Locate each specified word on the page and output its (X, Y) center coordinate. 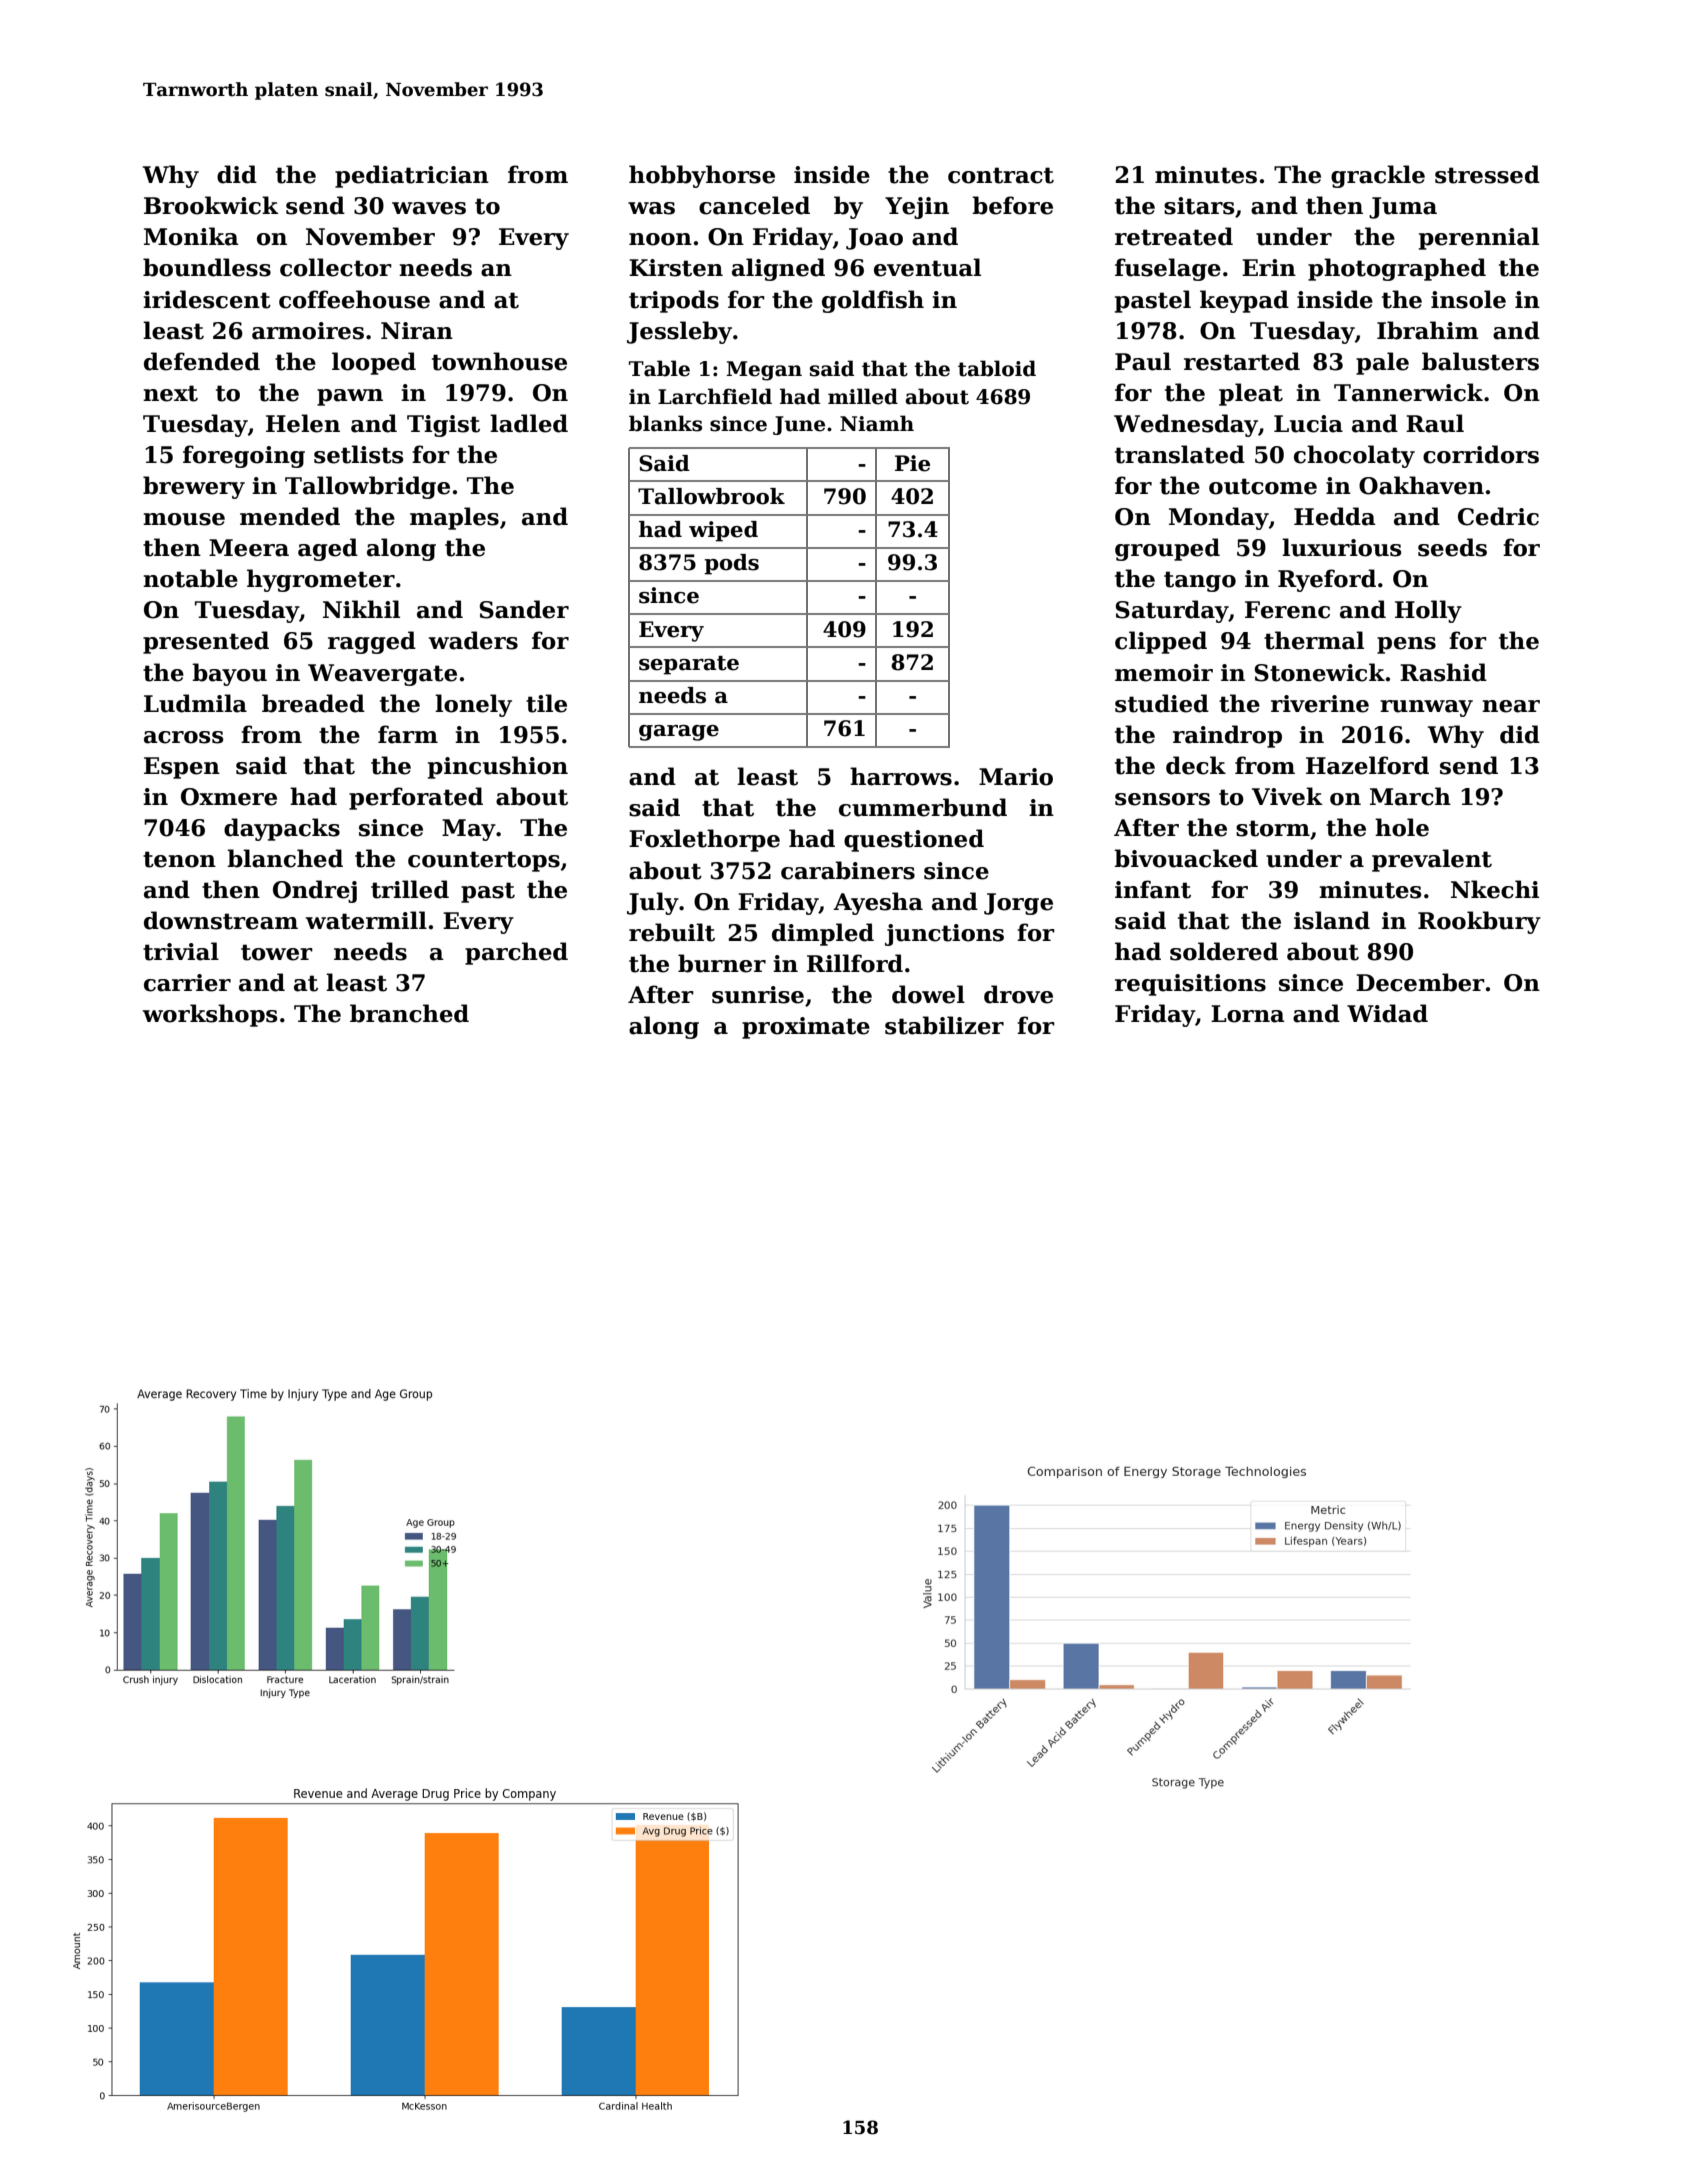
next (170, 393)
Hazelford (1367, 765)
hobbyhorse (702, 176)
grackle (1378, 176)
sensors (1162, 799)
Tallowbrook (711, 496)
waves (429, 208)
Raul (1435, 423)
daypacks (282, 829)
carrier (187, 983)
